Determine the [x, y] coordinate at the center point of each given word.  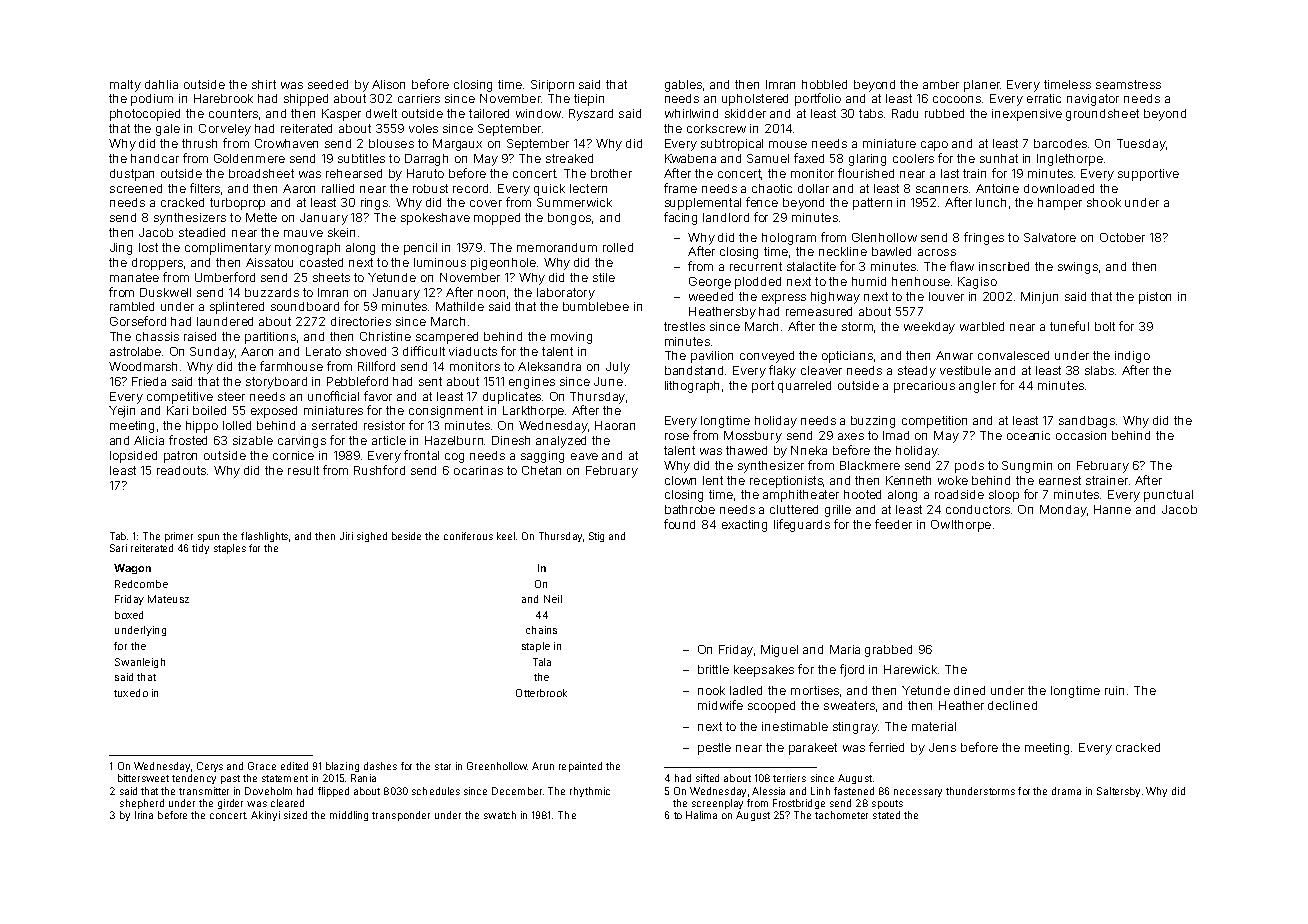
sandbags [1087, 422]
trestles [684, 326]
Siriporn [552, 86]
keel [506, 536]
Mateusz [168, 599]
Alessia [768, 791]
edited [294, 766]
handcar [155, 158]
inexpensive [1027, 115]
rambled [132, 306]
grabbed [888, 651]
